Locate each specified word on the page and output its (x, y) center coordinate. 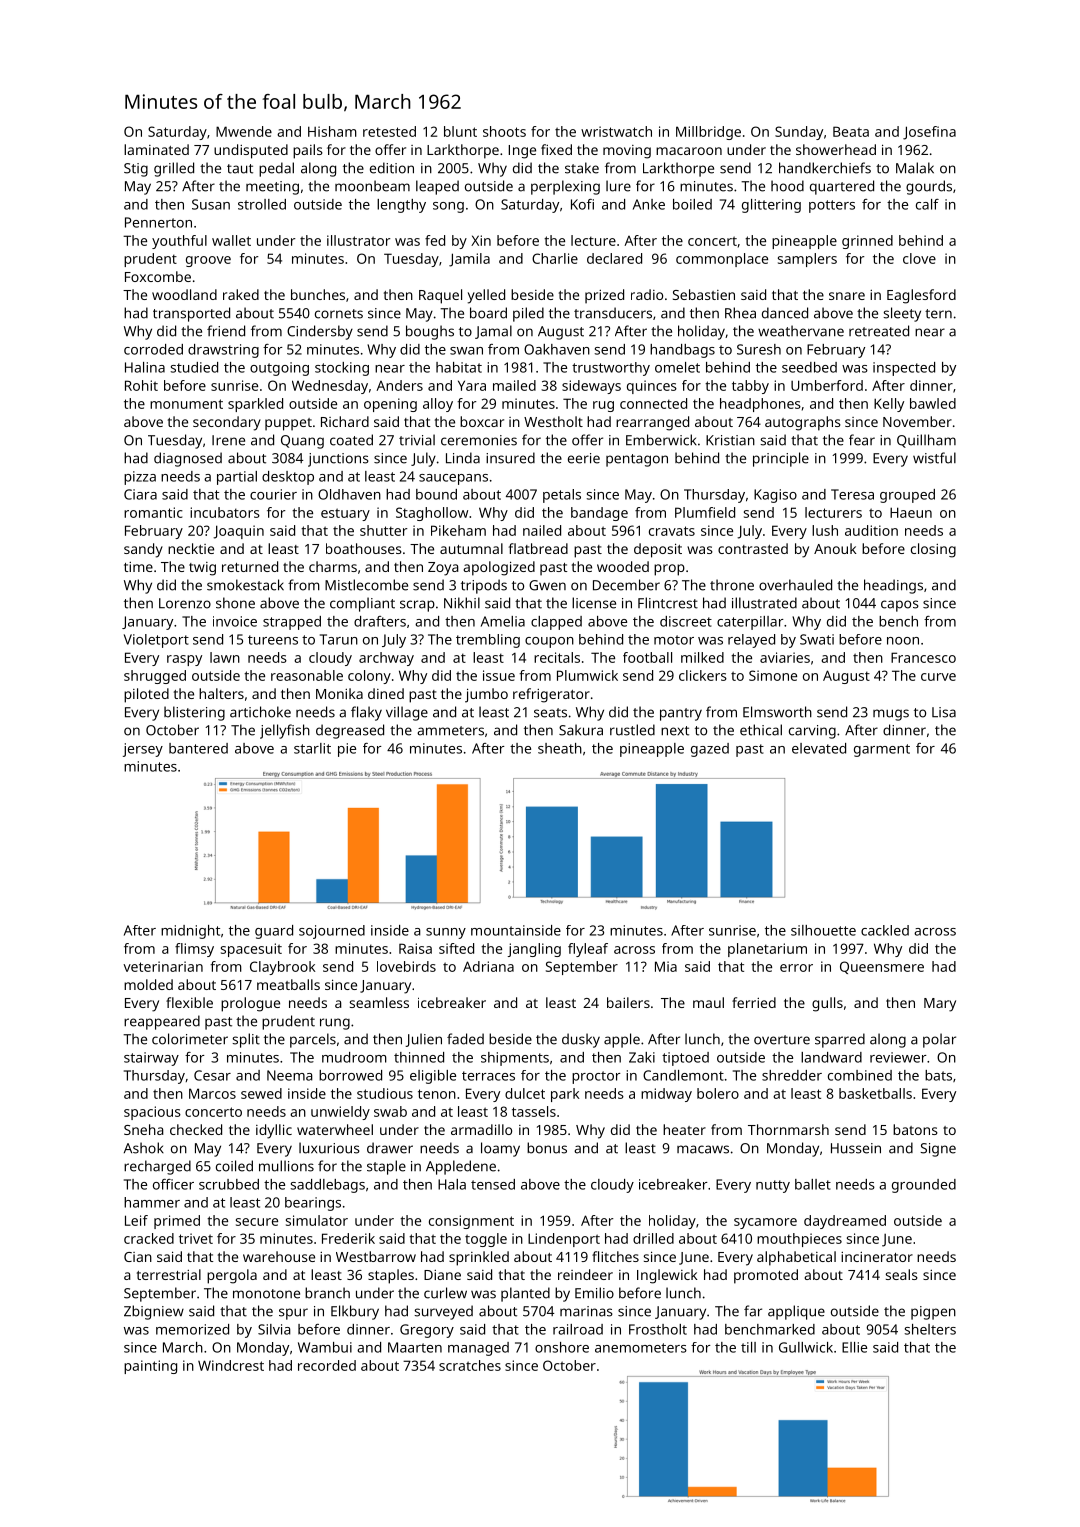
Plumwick (587, 675)
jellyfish (285, 731)
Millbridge (708, 133)
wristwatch (616, 131)
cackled (885, 930)
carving (812, 732)
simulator (317, 1220)
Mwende (244, 131)
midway (666, 1095)
